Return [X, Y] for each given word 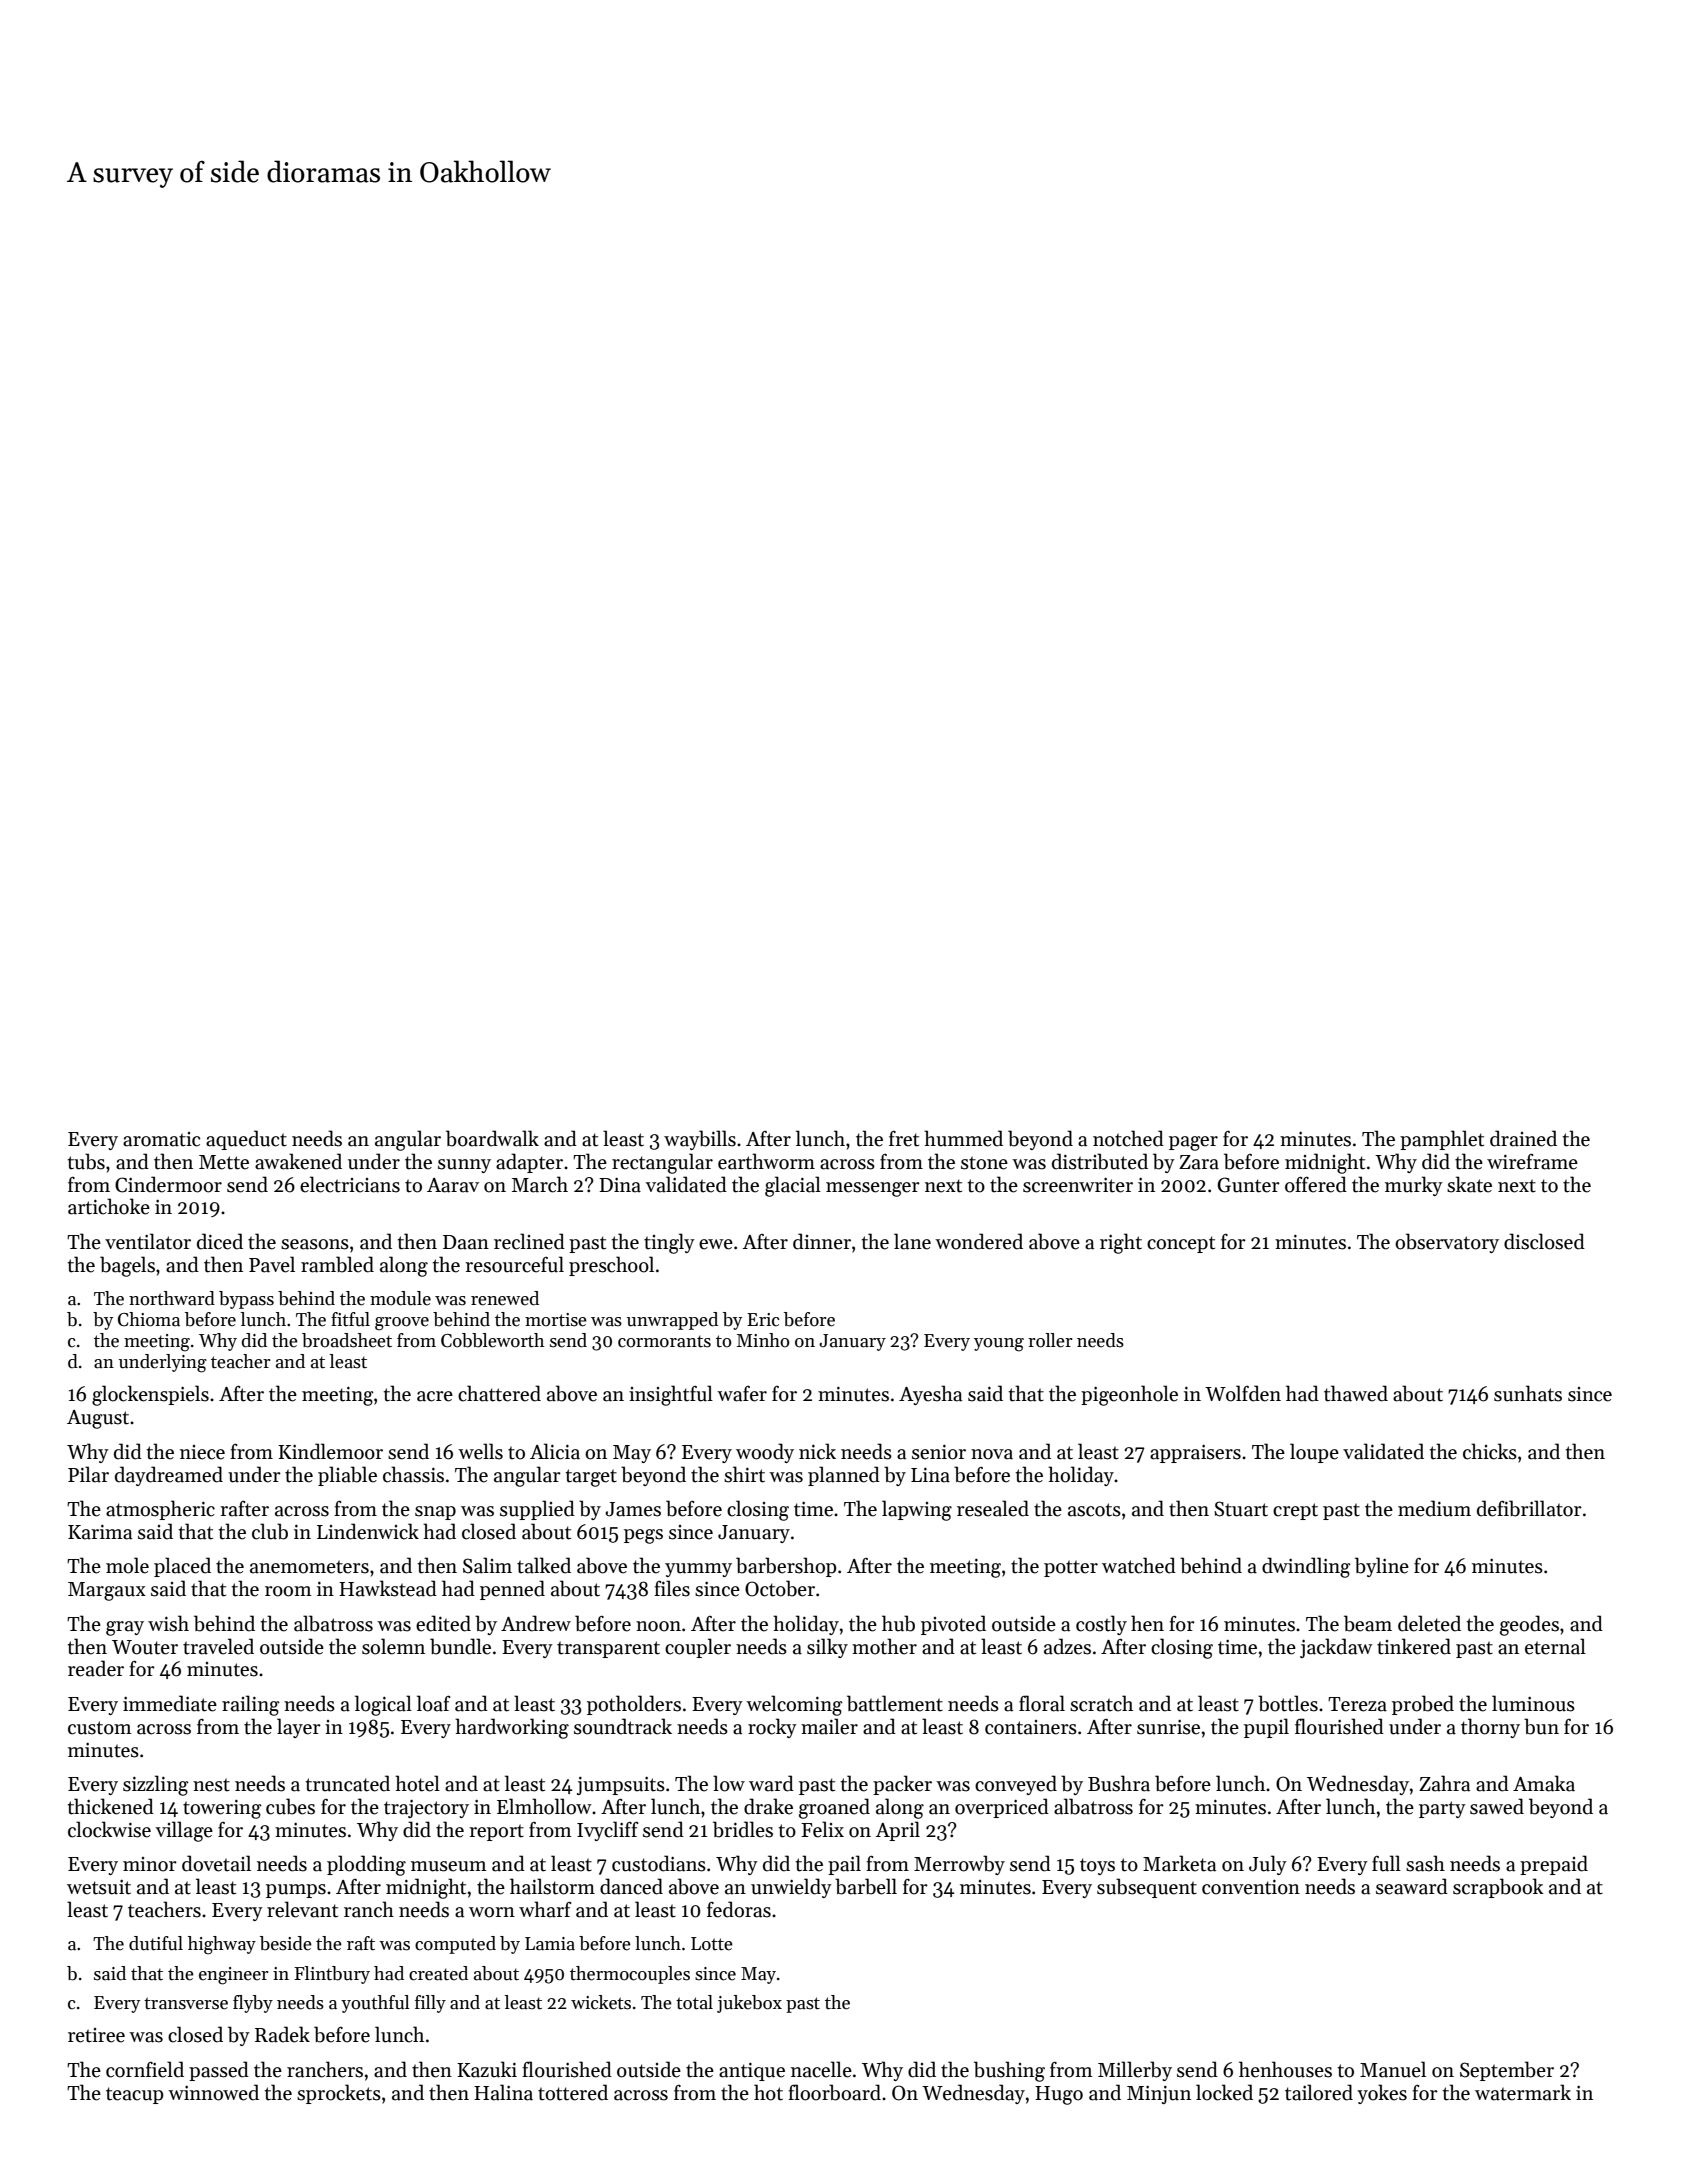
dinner [822, 1241]
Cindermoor [168, 1184]
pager [1193, 1143]
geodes [1529, 1625]
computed [455, 1945]
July [1268, 1865]
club [270, 1531]
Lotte [712, 1944]
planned [844, 1476]
